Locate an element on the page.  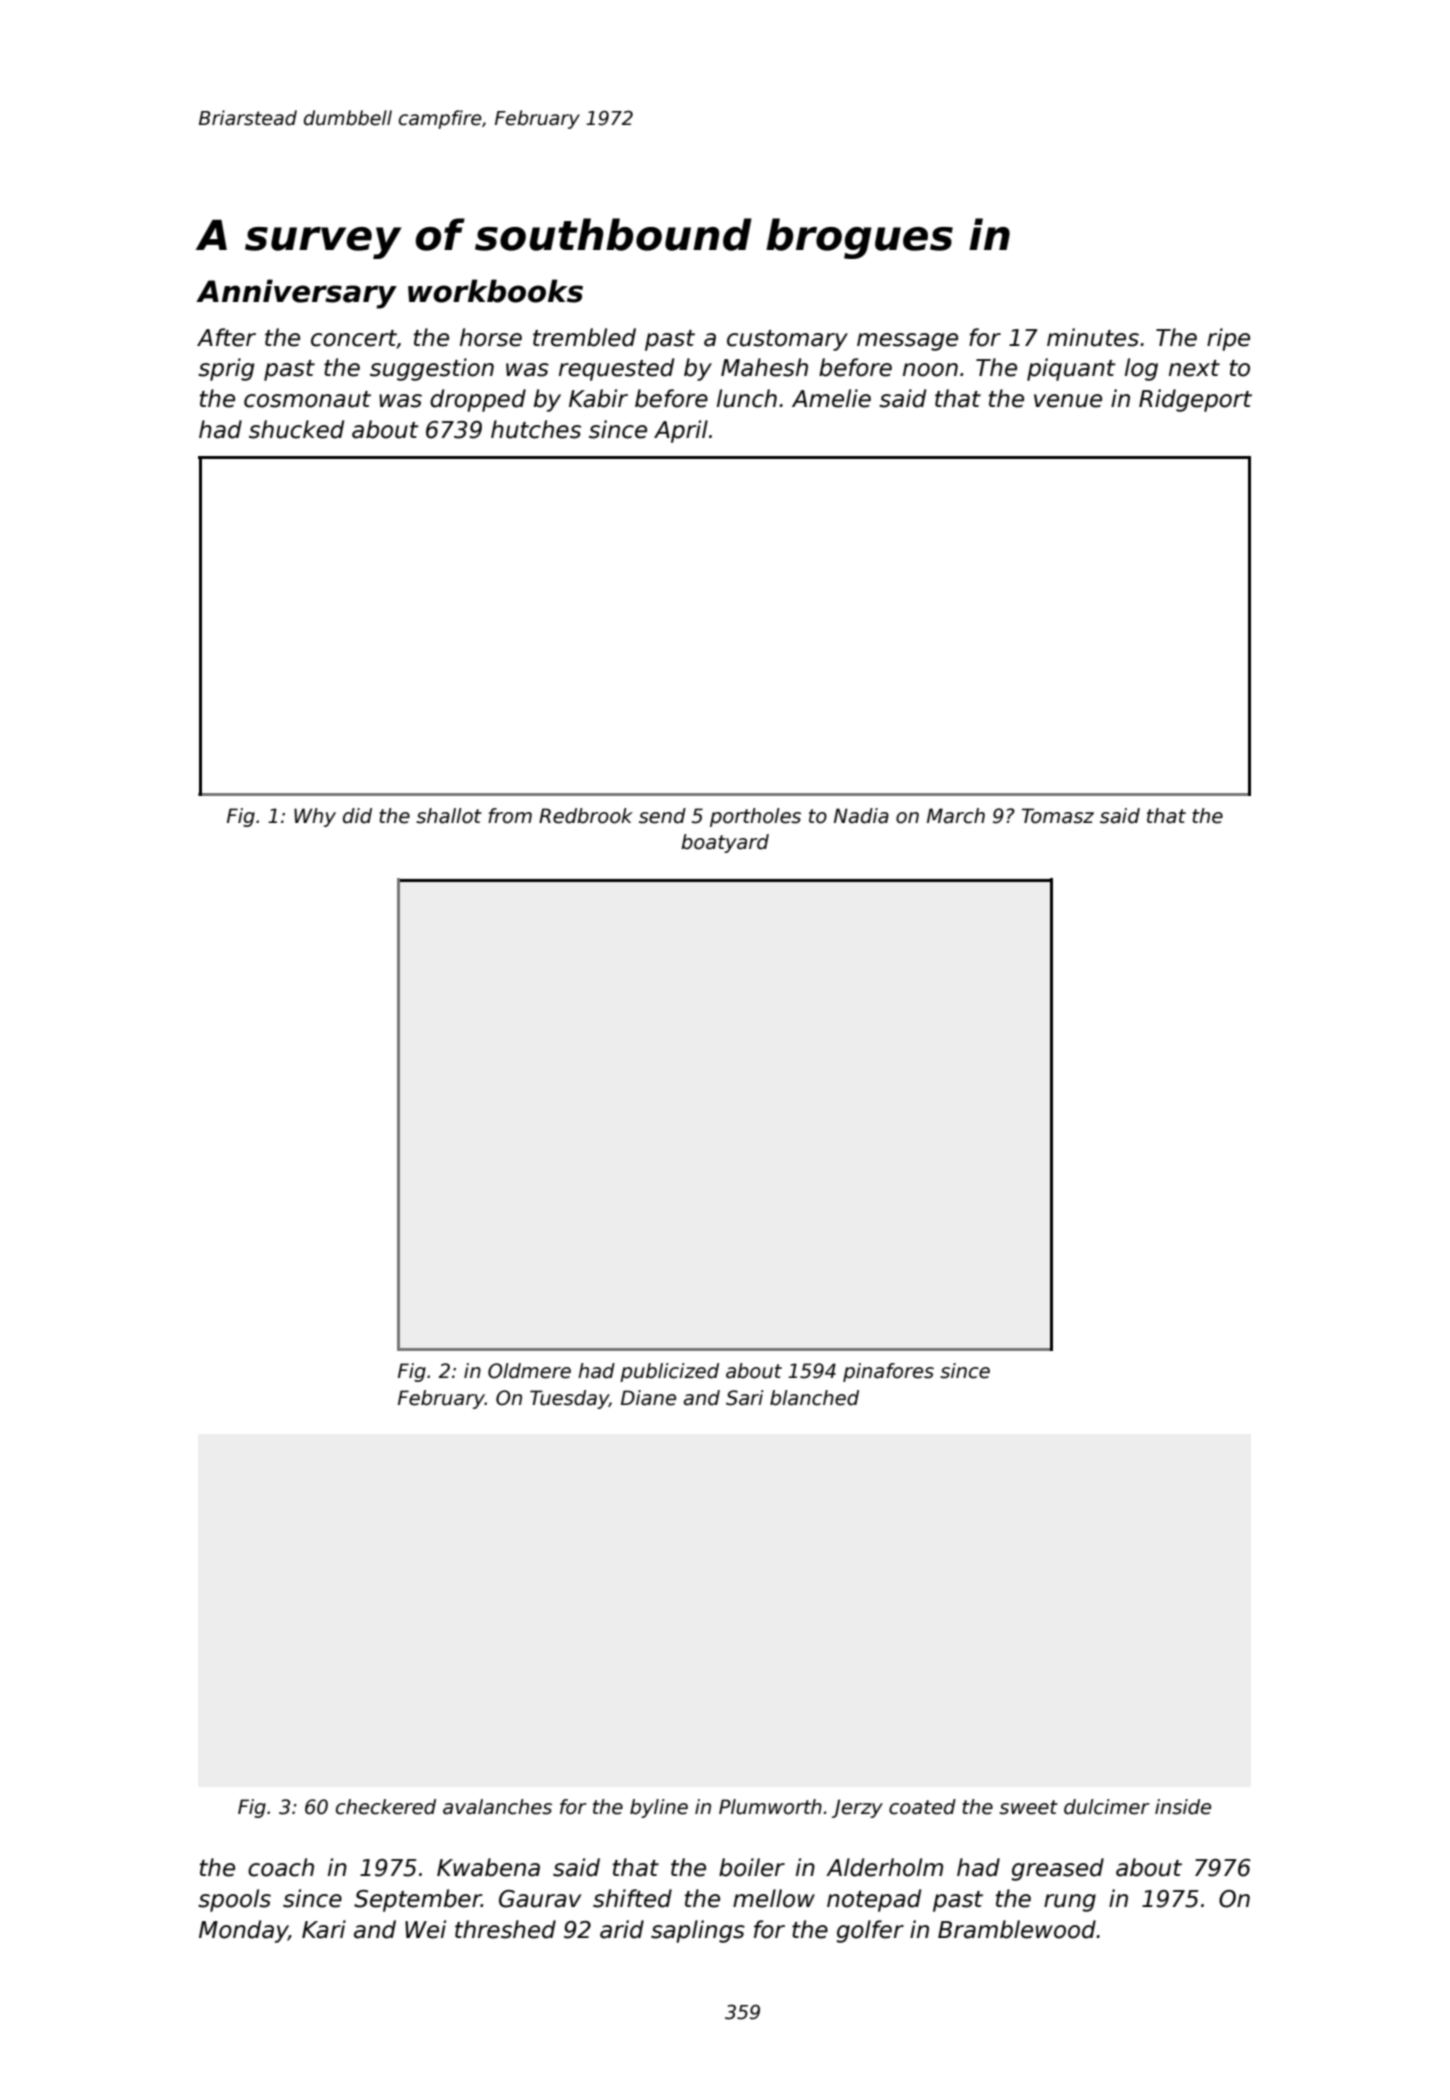
message is located at coordinates (907, 342).
